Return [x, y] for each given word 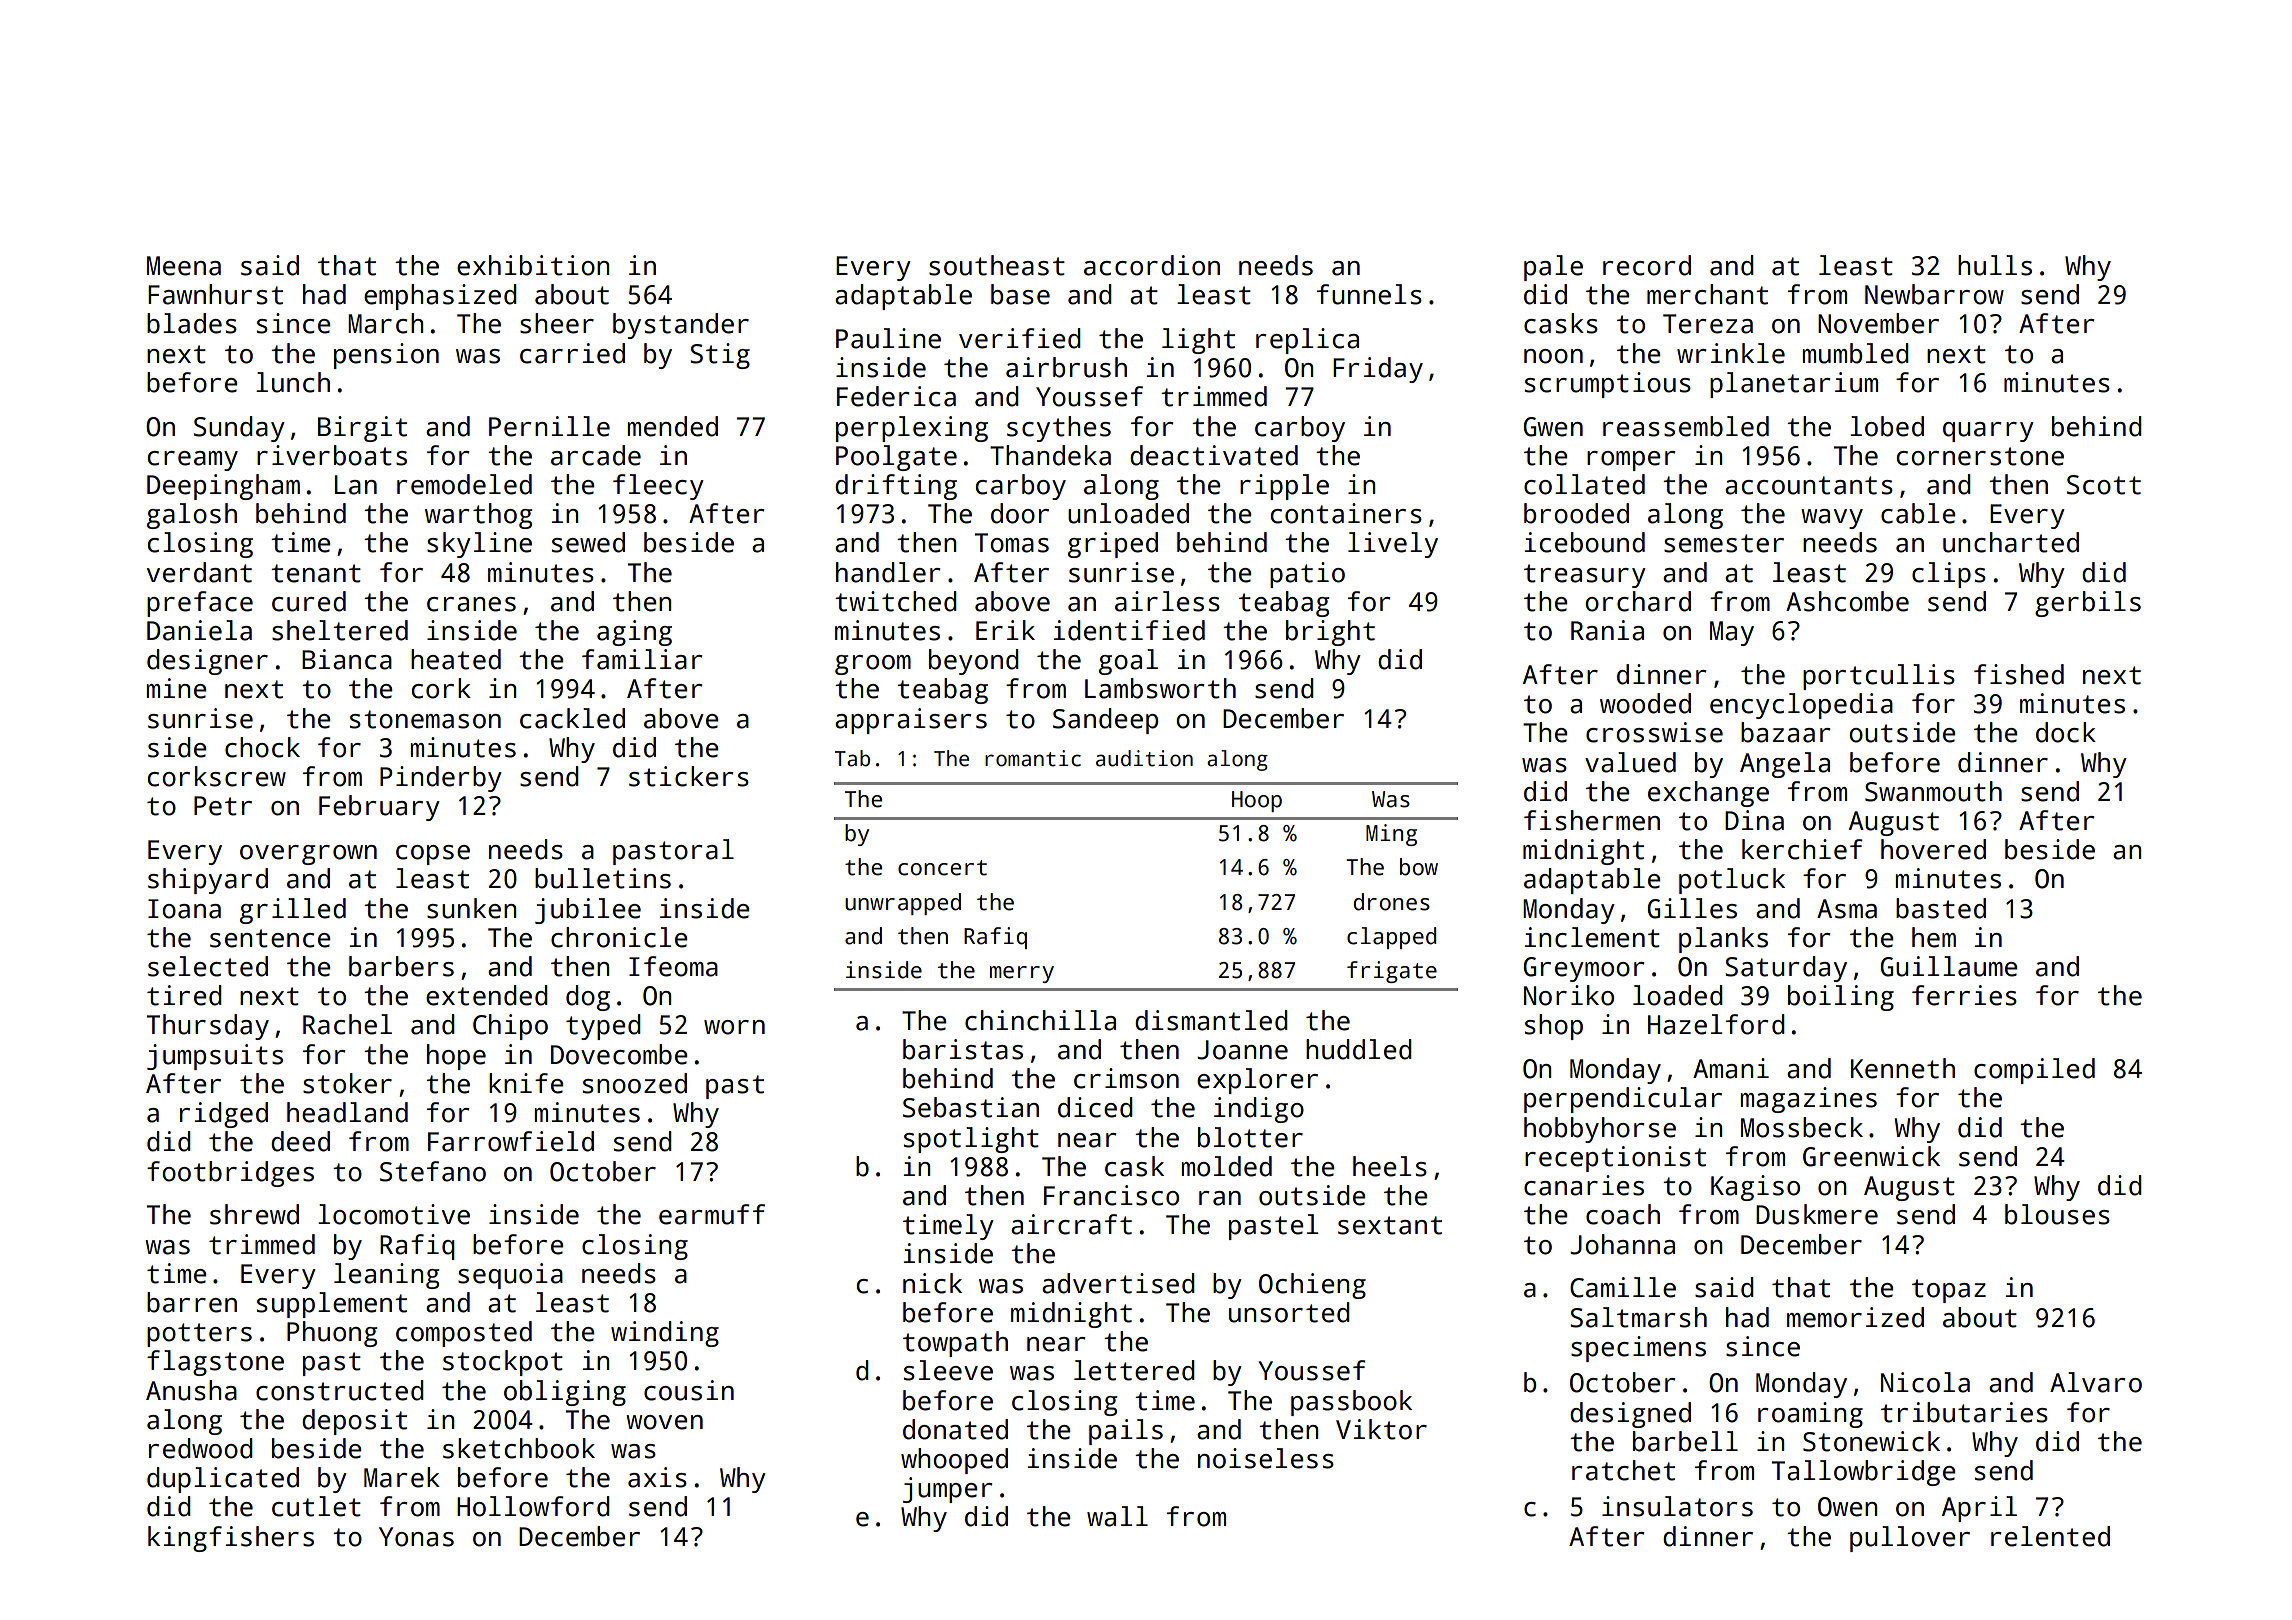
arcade [596, 455]
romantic [1033, 758]
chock [262, 747]
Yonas [416, 1537]
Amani [1731, 1068]
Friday [1378, 370]
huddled [1359, 1049]
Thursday [208, 1027]
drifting [896, 487]
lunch [293, 382]
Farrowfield [511, 1141]
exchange [1708, 794]
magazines [1808, 1100]
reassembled [1686, 426]
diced [1095, 1107]
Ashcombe [1847, 601]
